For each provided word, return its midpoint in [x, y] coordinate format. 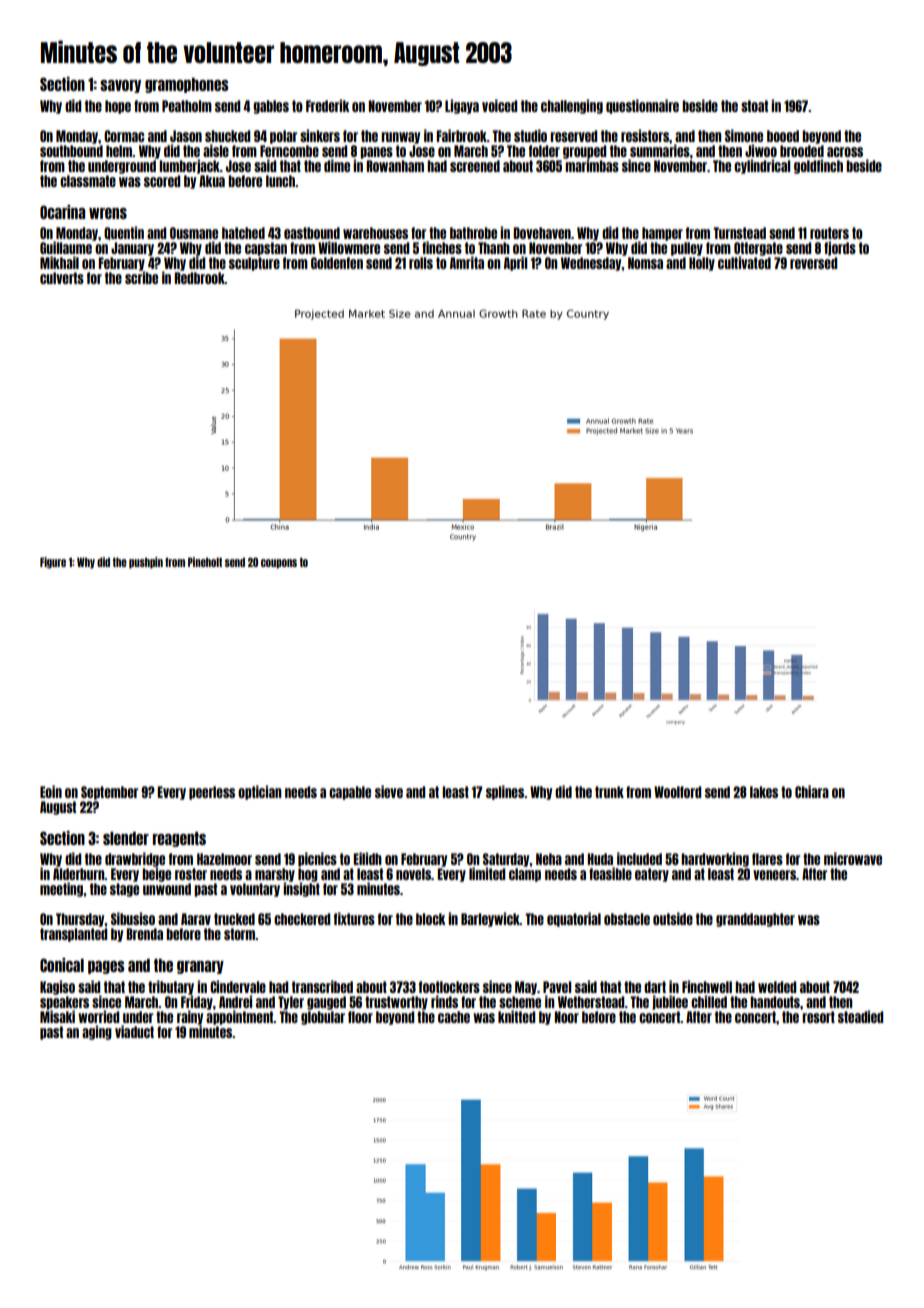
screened [475, 166]
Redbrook [199, 278]
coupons [279, 564]
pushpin [146, 563]
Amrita [467, 262]
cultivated [744, 262]
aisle [216, 150]
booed [783, 136]
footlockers [449, 987]
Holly [702, 264]
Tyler [291, 1003]
